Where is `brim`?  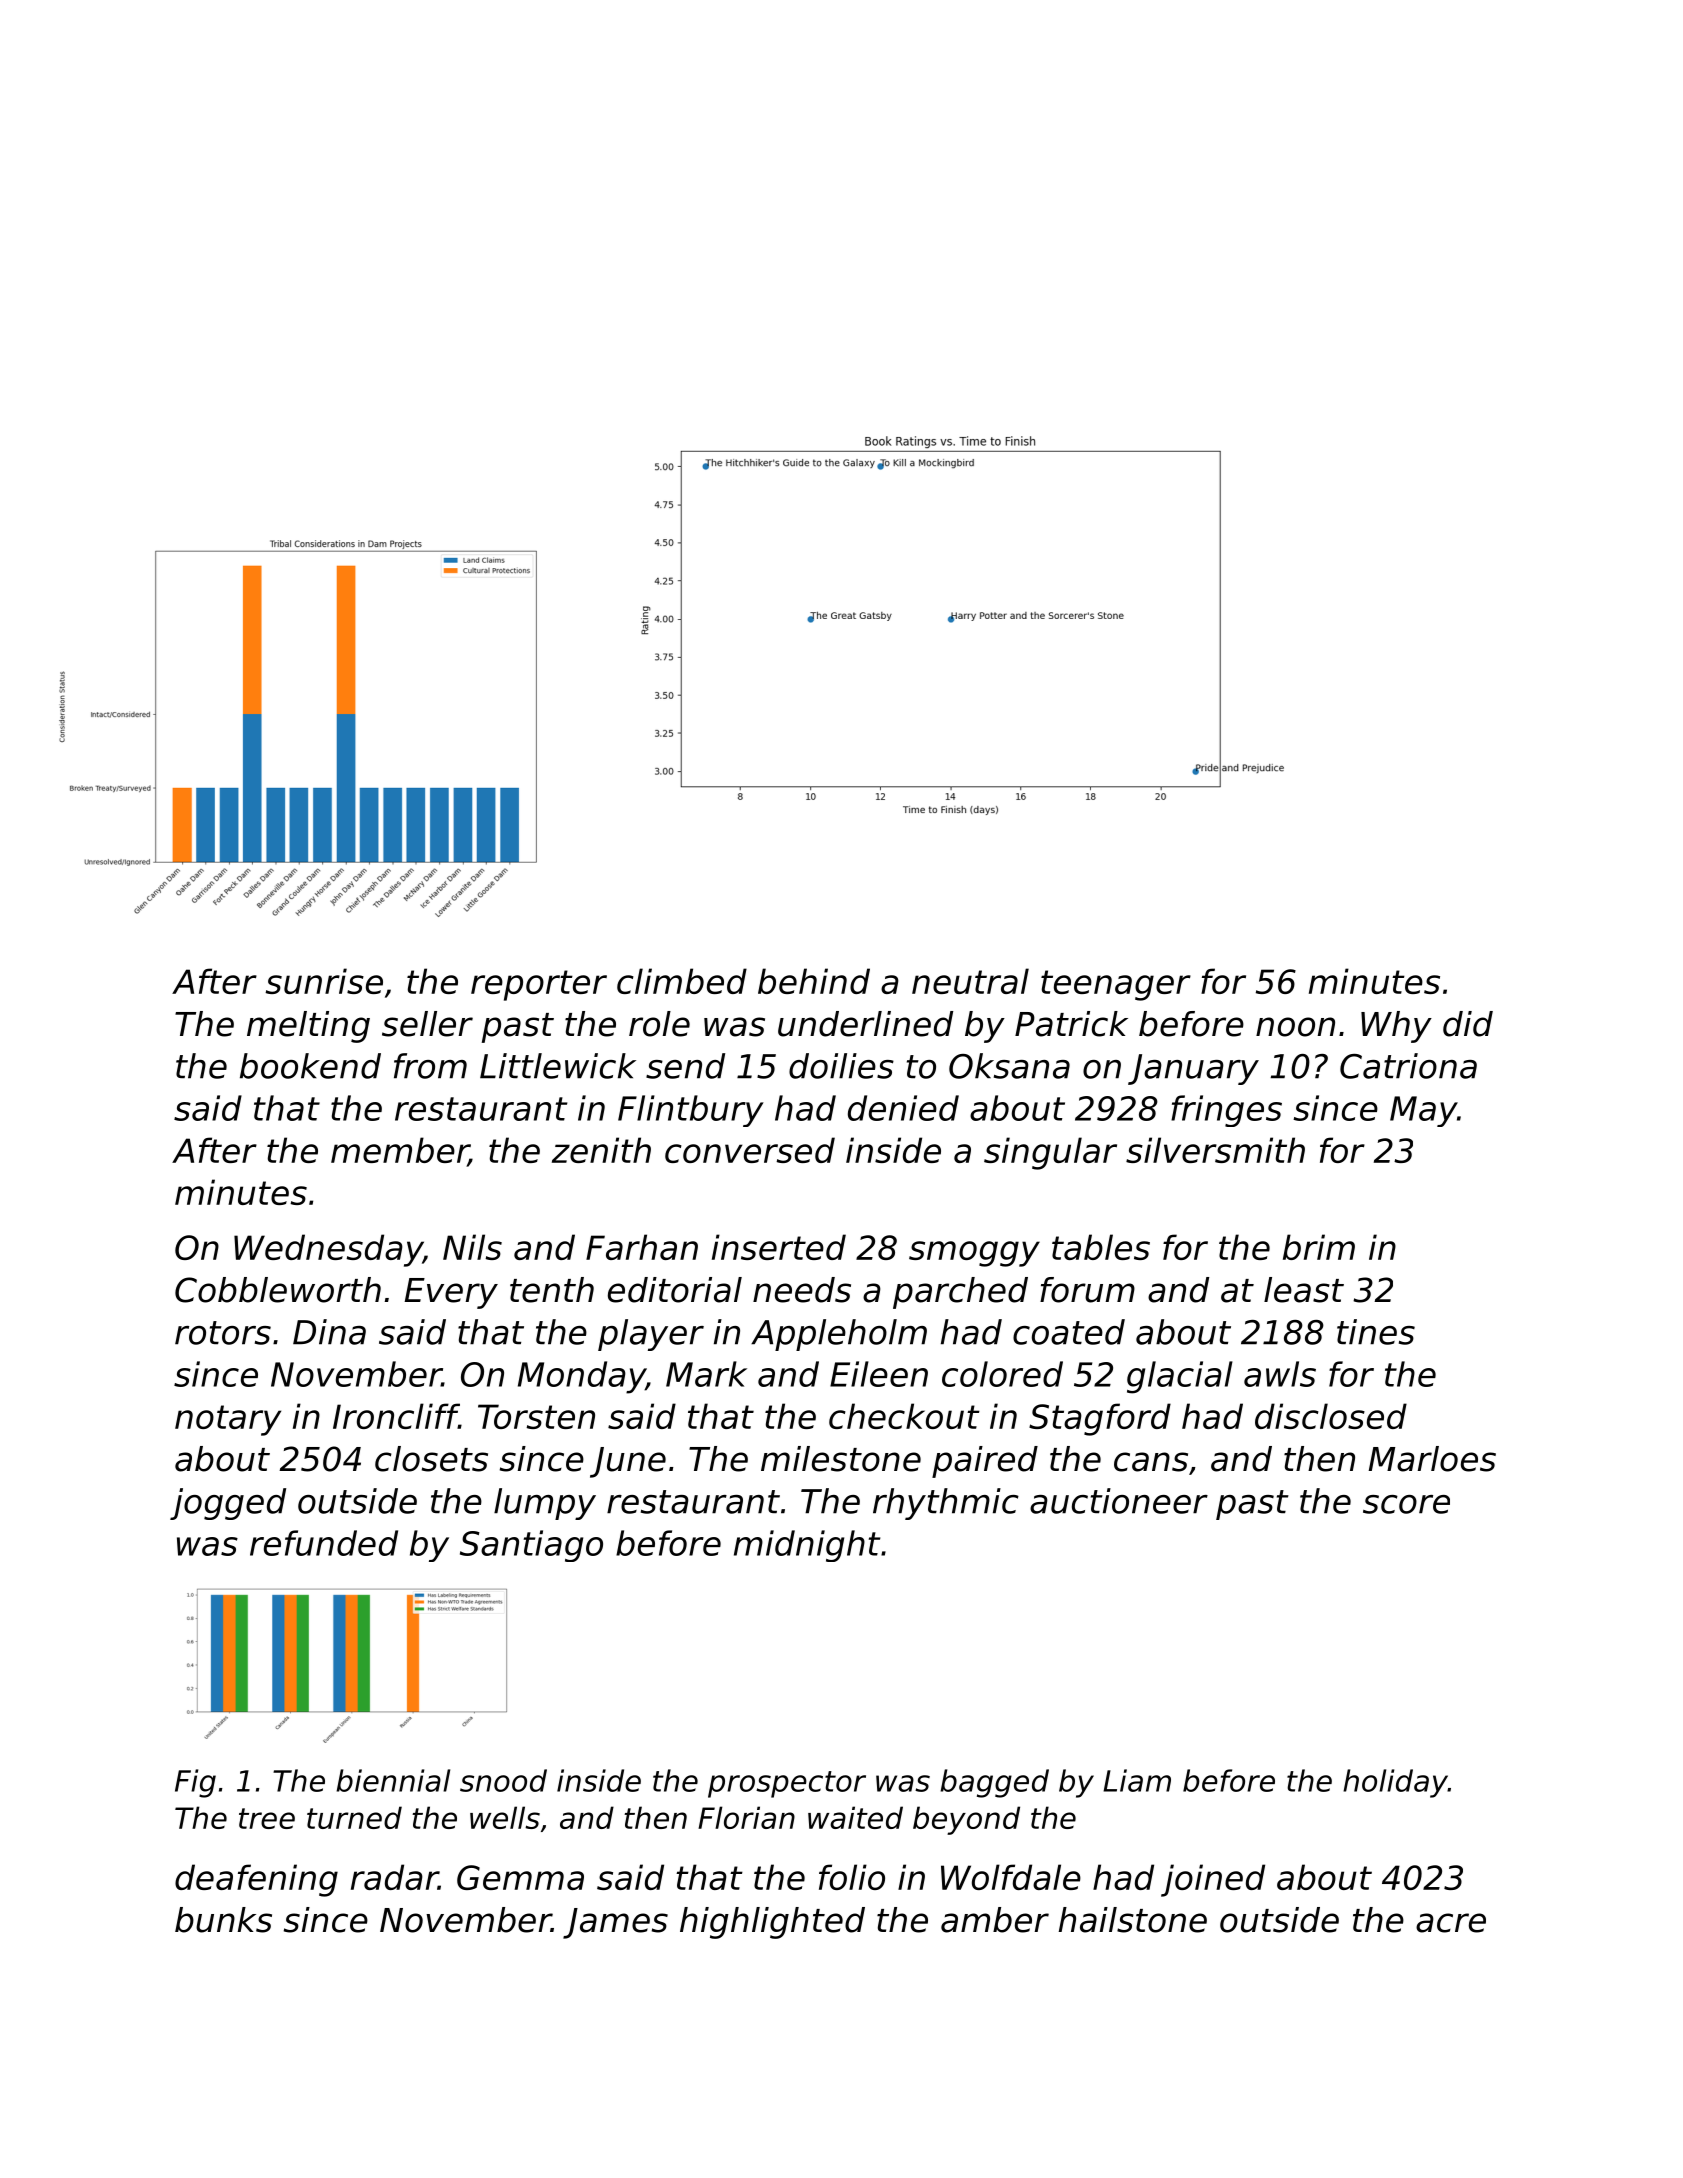
brim is located at coordinates (1319, 1247).
